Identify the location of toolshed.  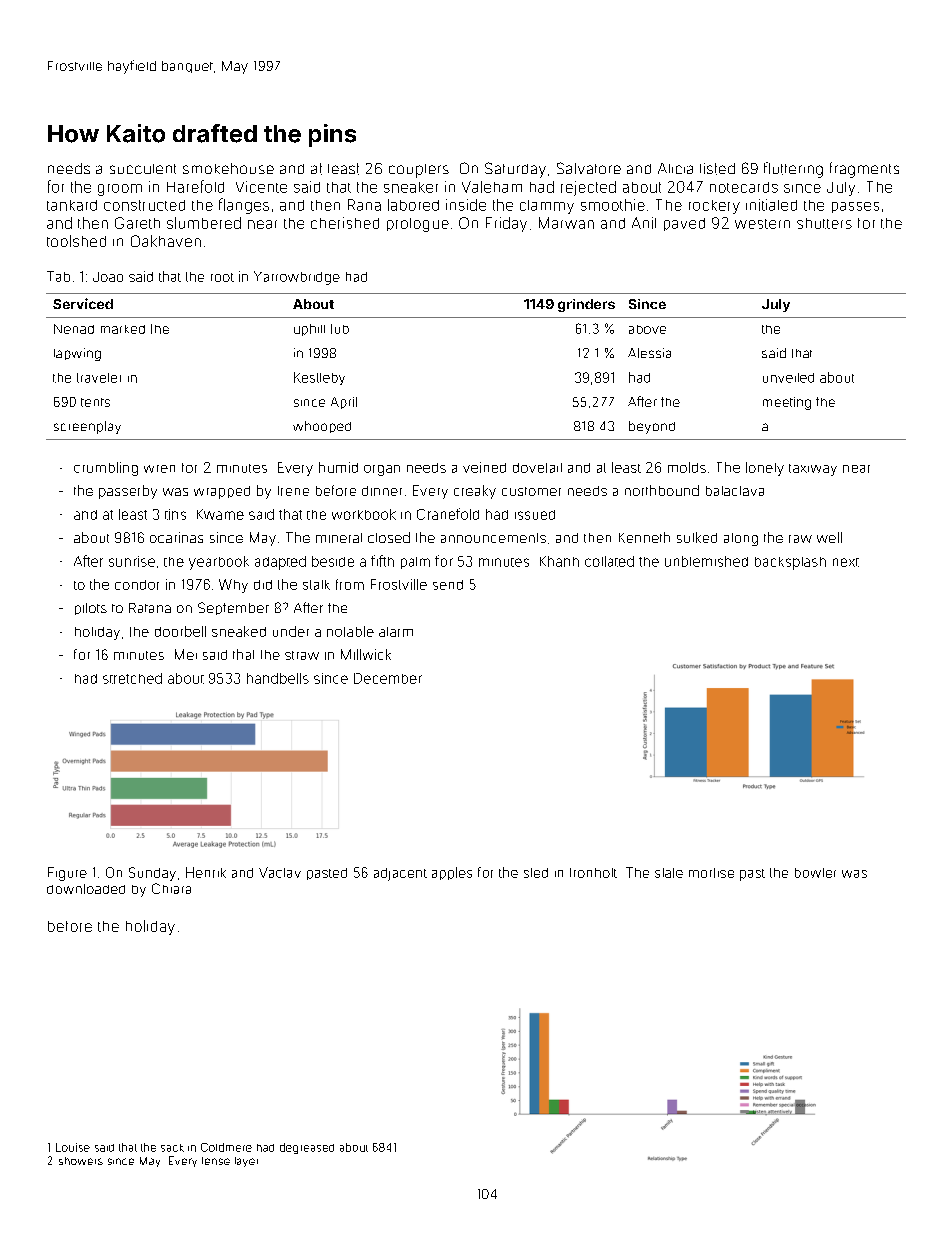
(76, 241).
